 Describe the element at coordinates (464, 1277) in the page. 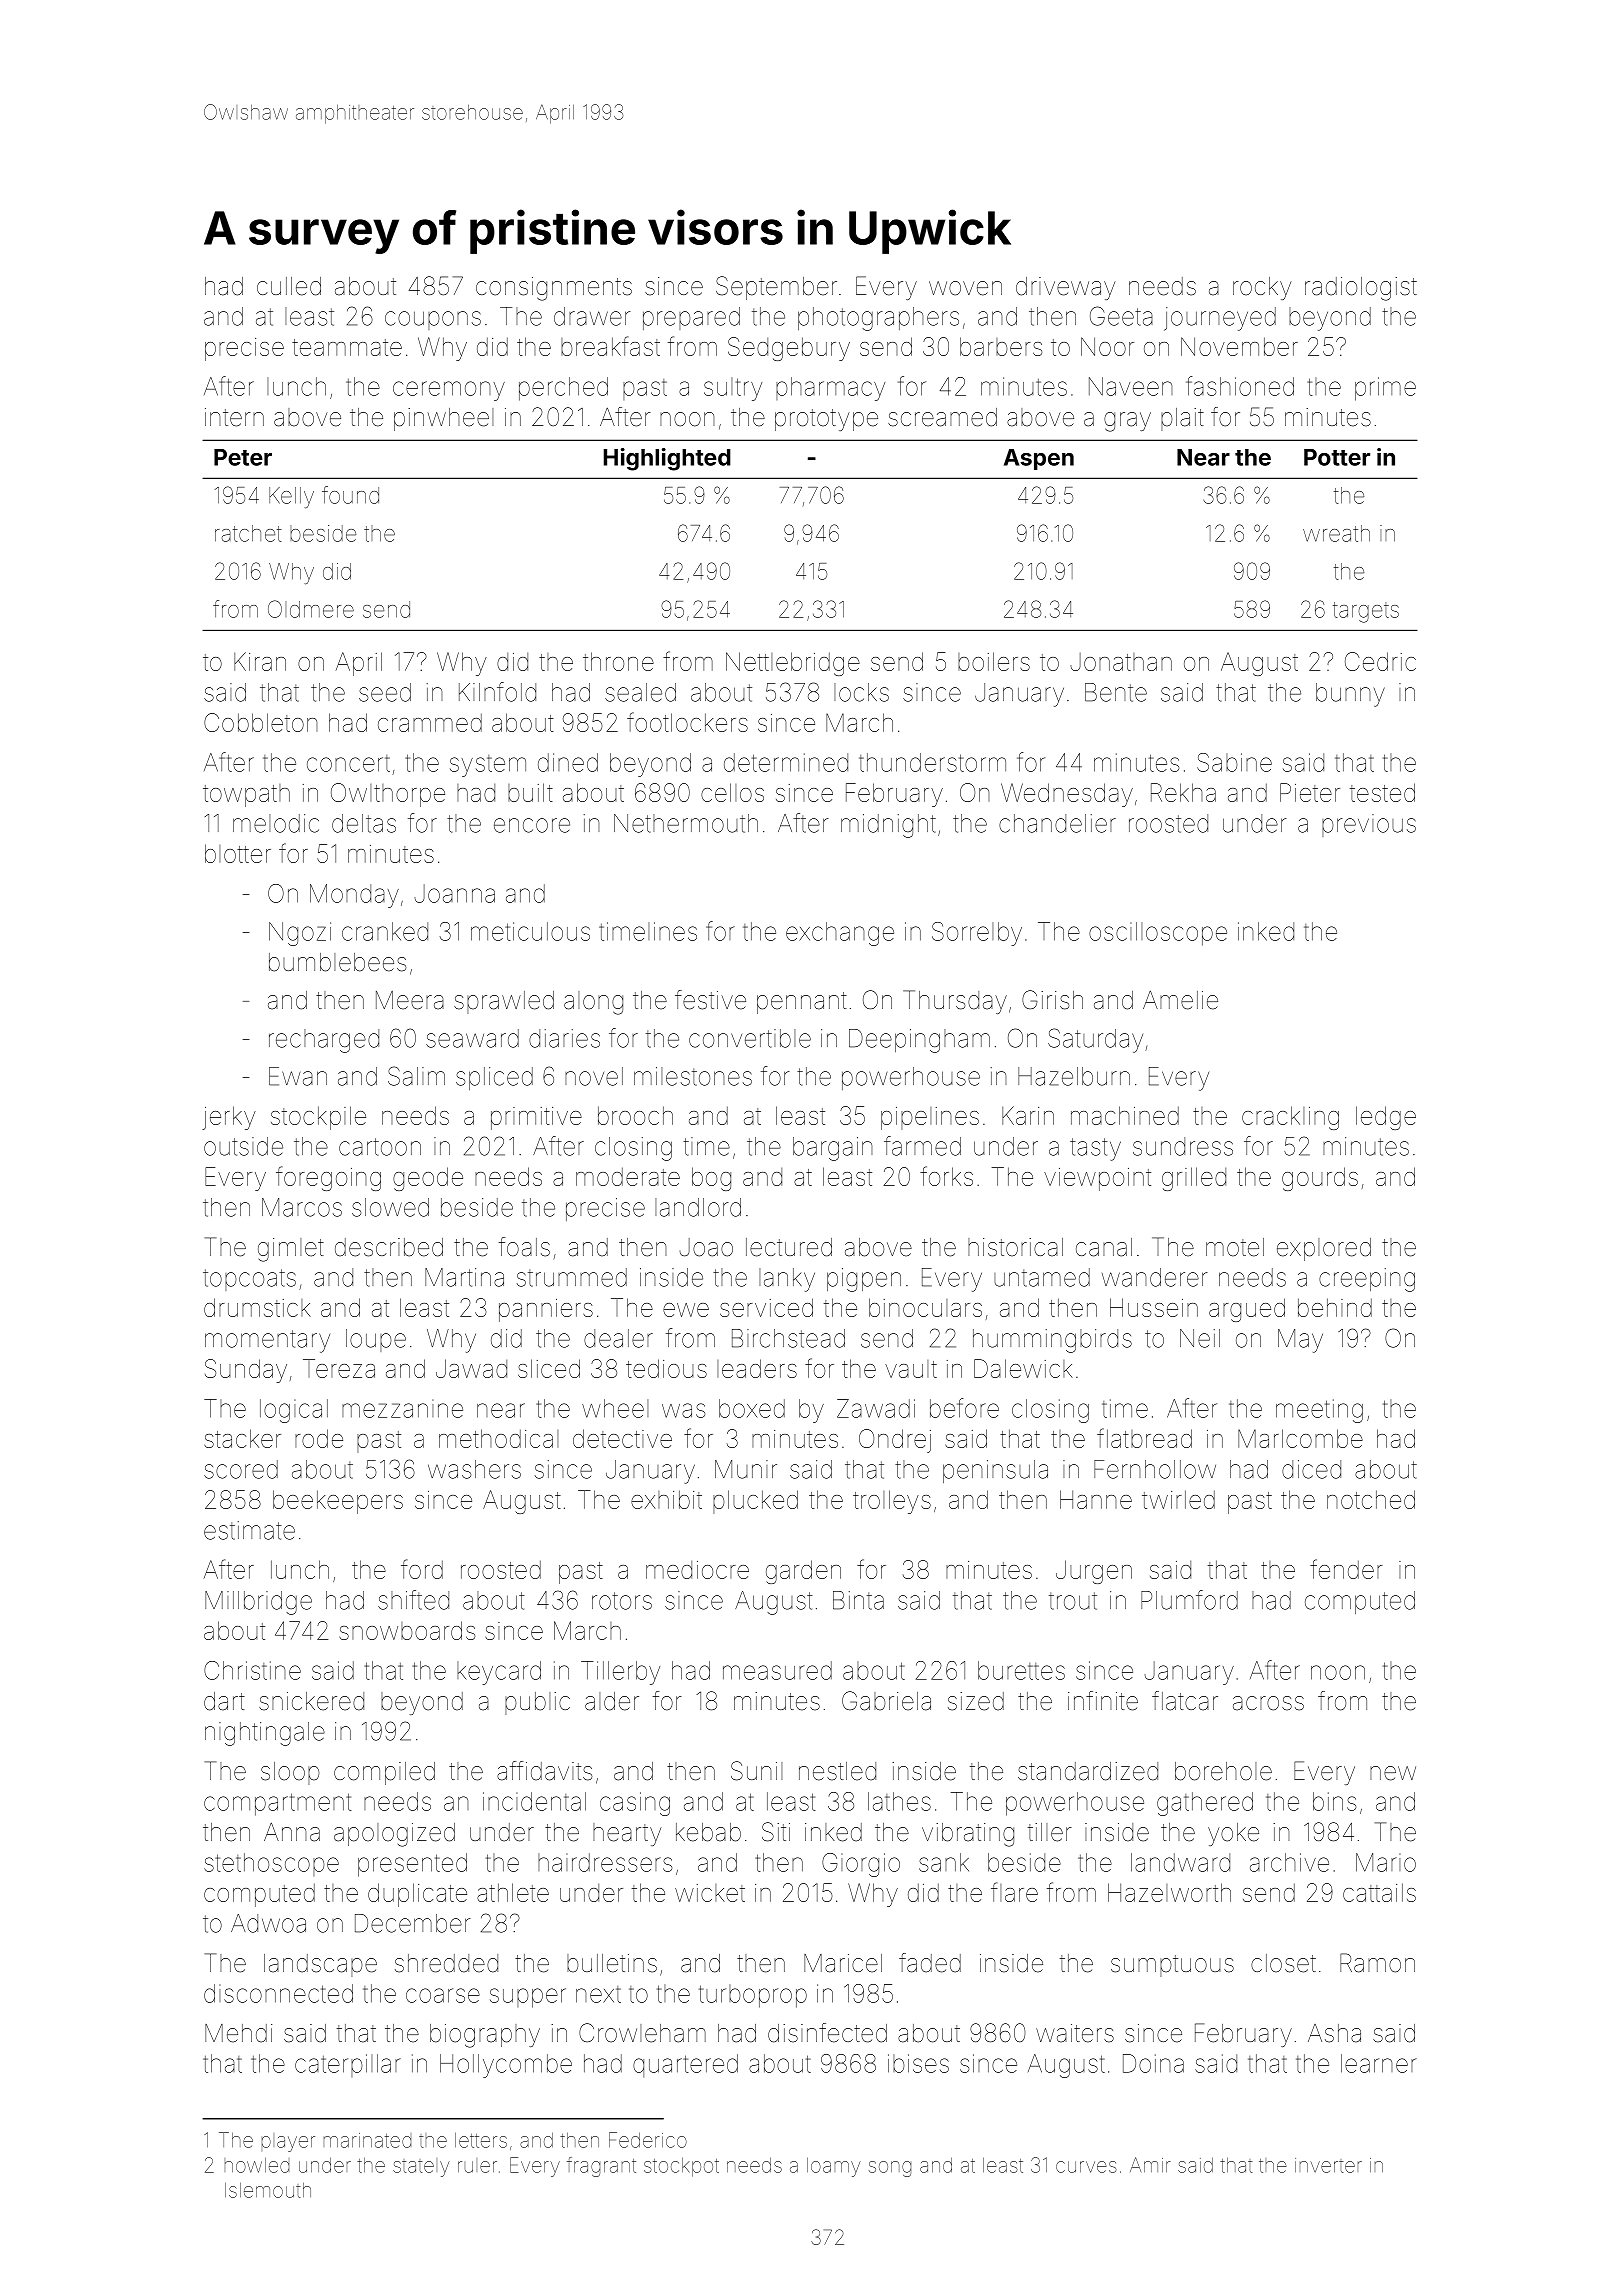

I see `Martina` at that location.
